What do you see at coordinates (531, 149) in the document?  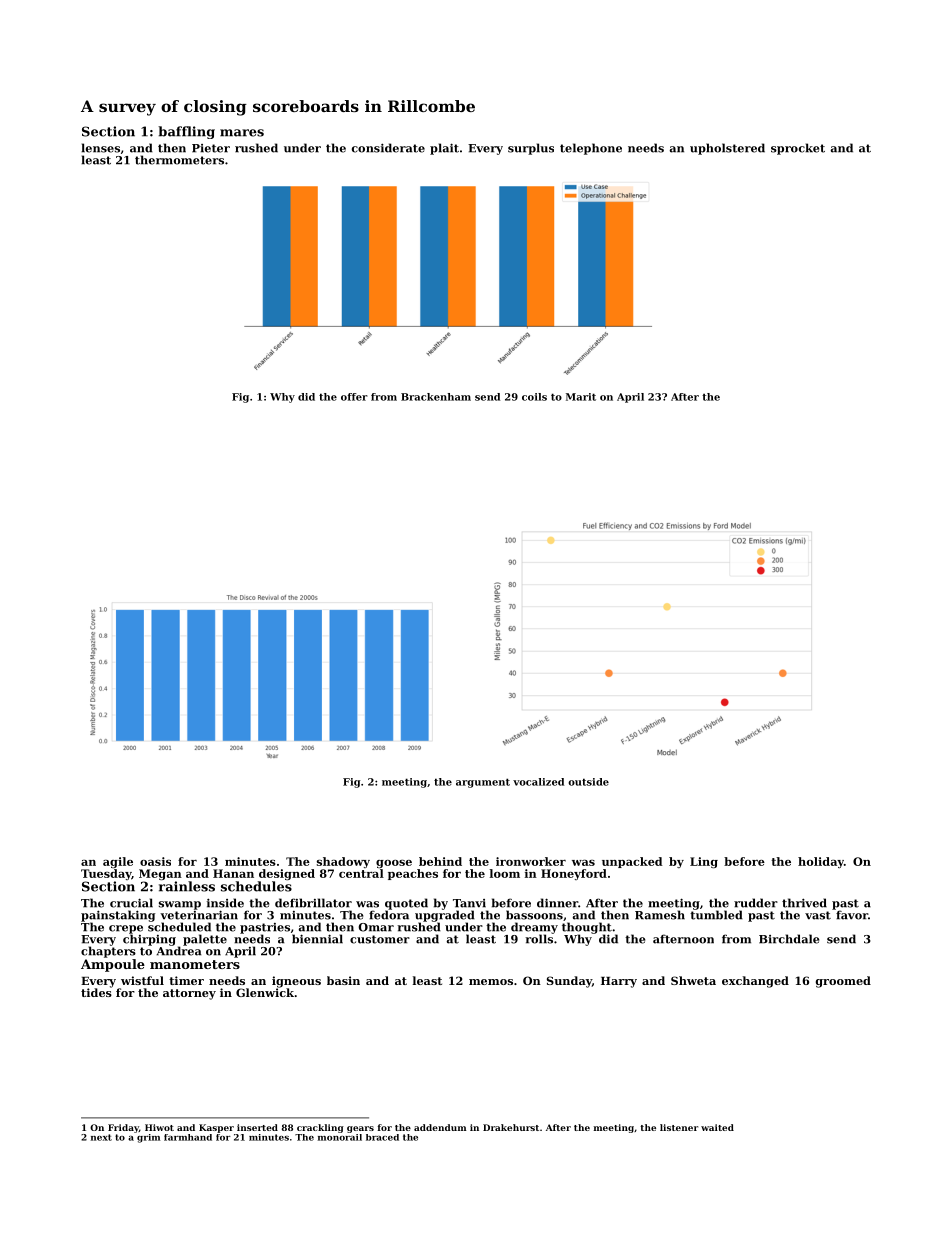 I see `surplus` at bounding box center [531, 149].
